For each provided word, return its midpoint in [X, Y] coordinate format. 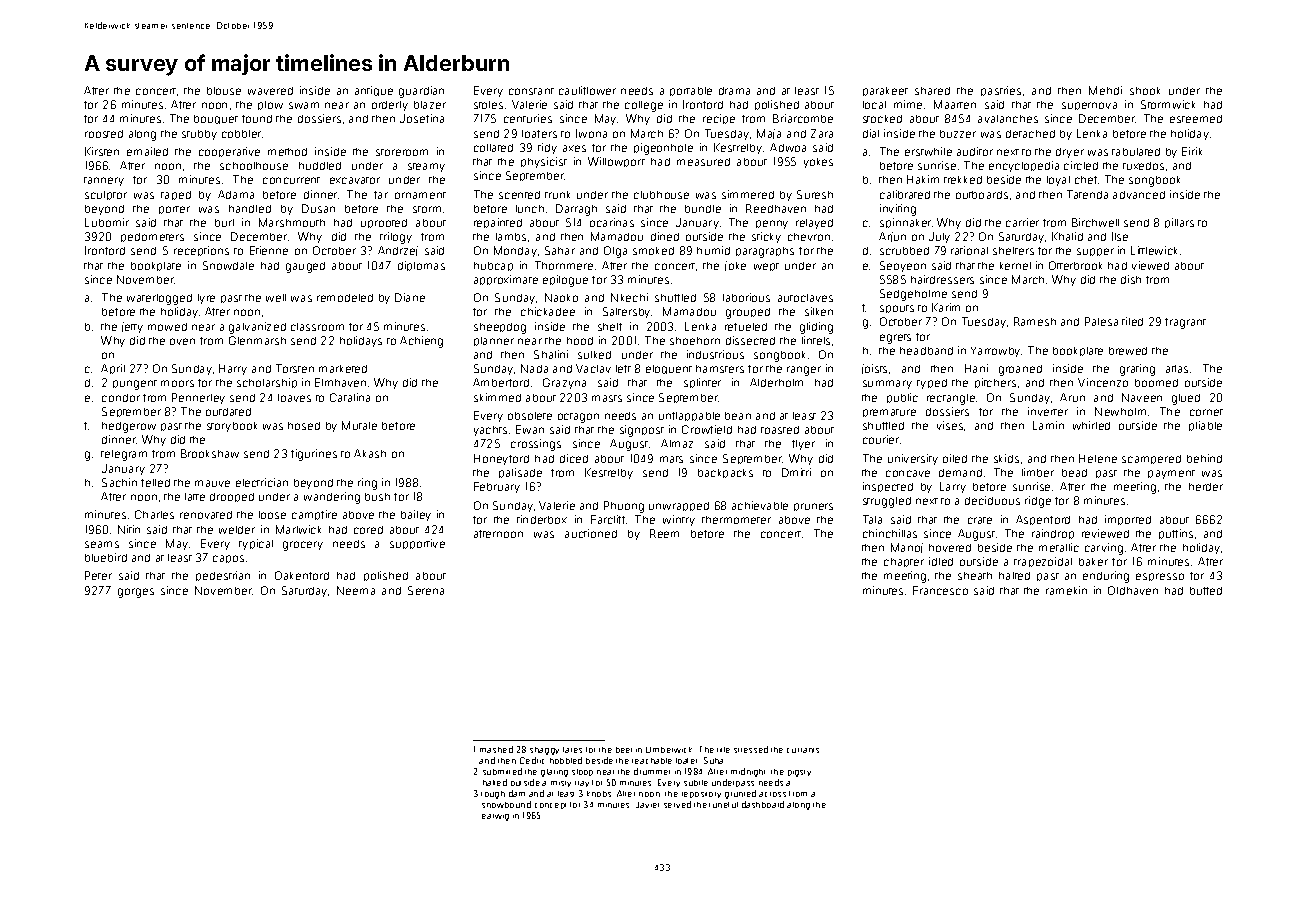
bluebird [106, 557]
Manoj [907, 548]
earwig [495, 817]
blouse [224, 91]
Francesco [940, 590]
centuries [528, 118]
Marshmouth [292, 222]
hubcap [493, 266]
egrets [895, 339]
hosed [304, 426]
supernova [1089, 106]
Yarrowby [996, 352]
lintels [816, 340]
